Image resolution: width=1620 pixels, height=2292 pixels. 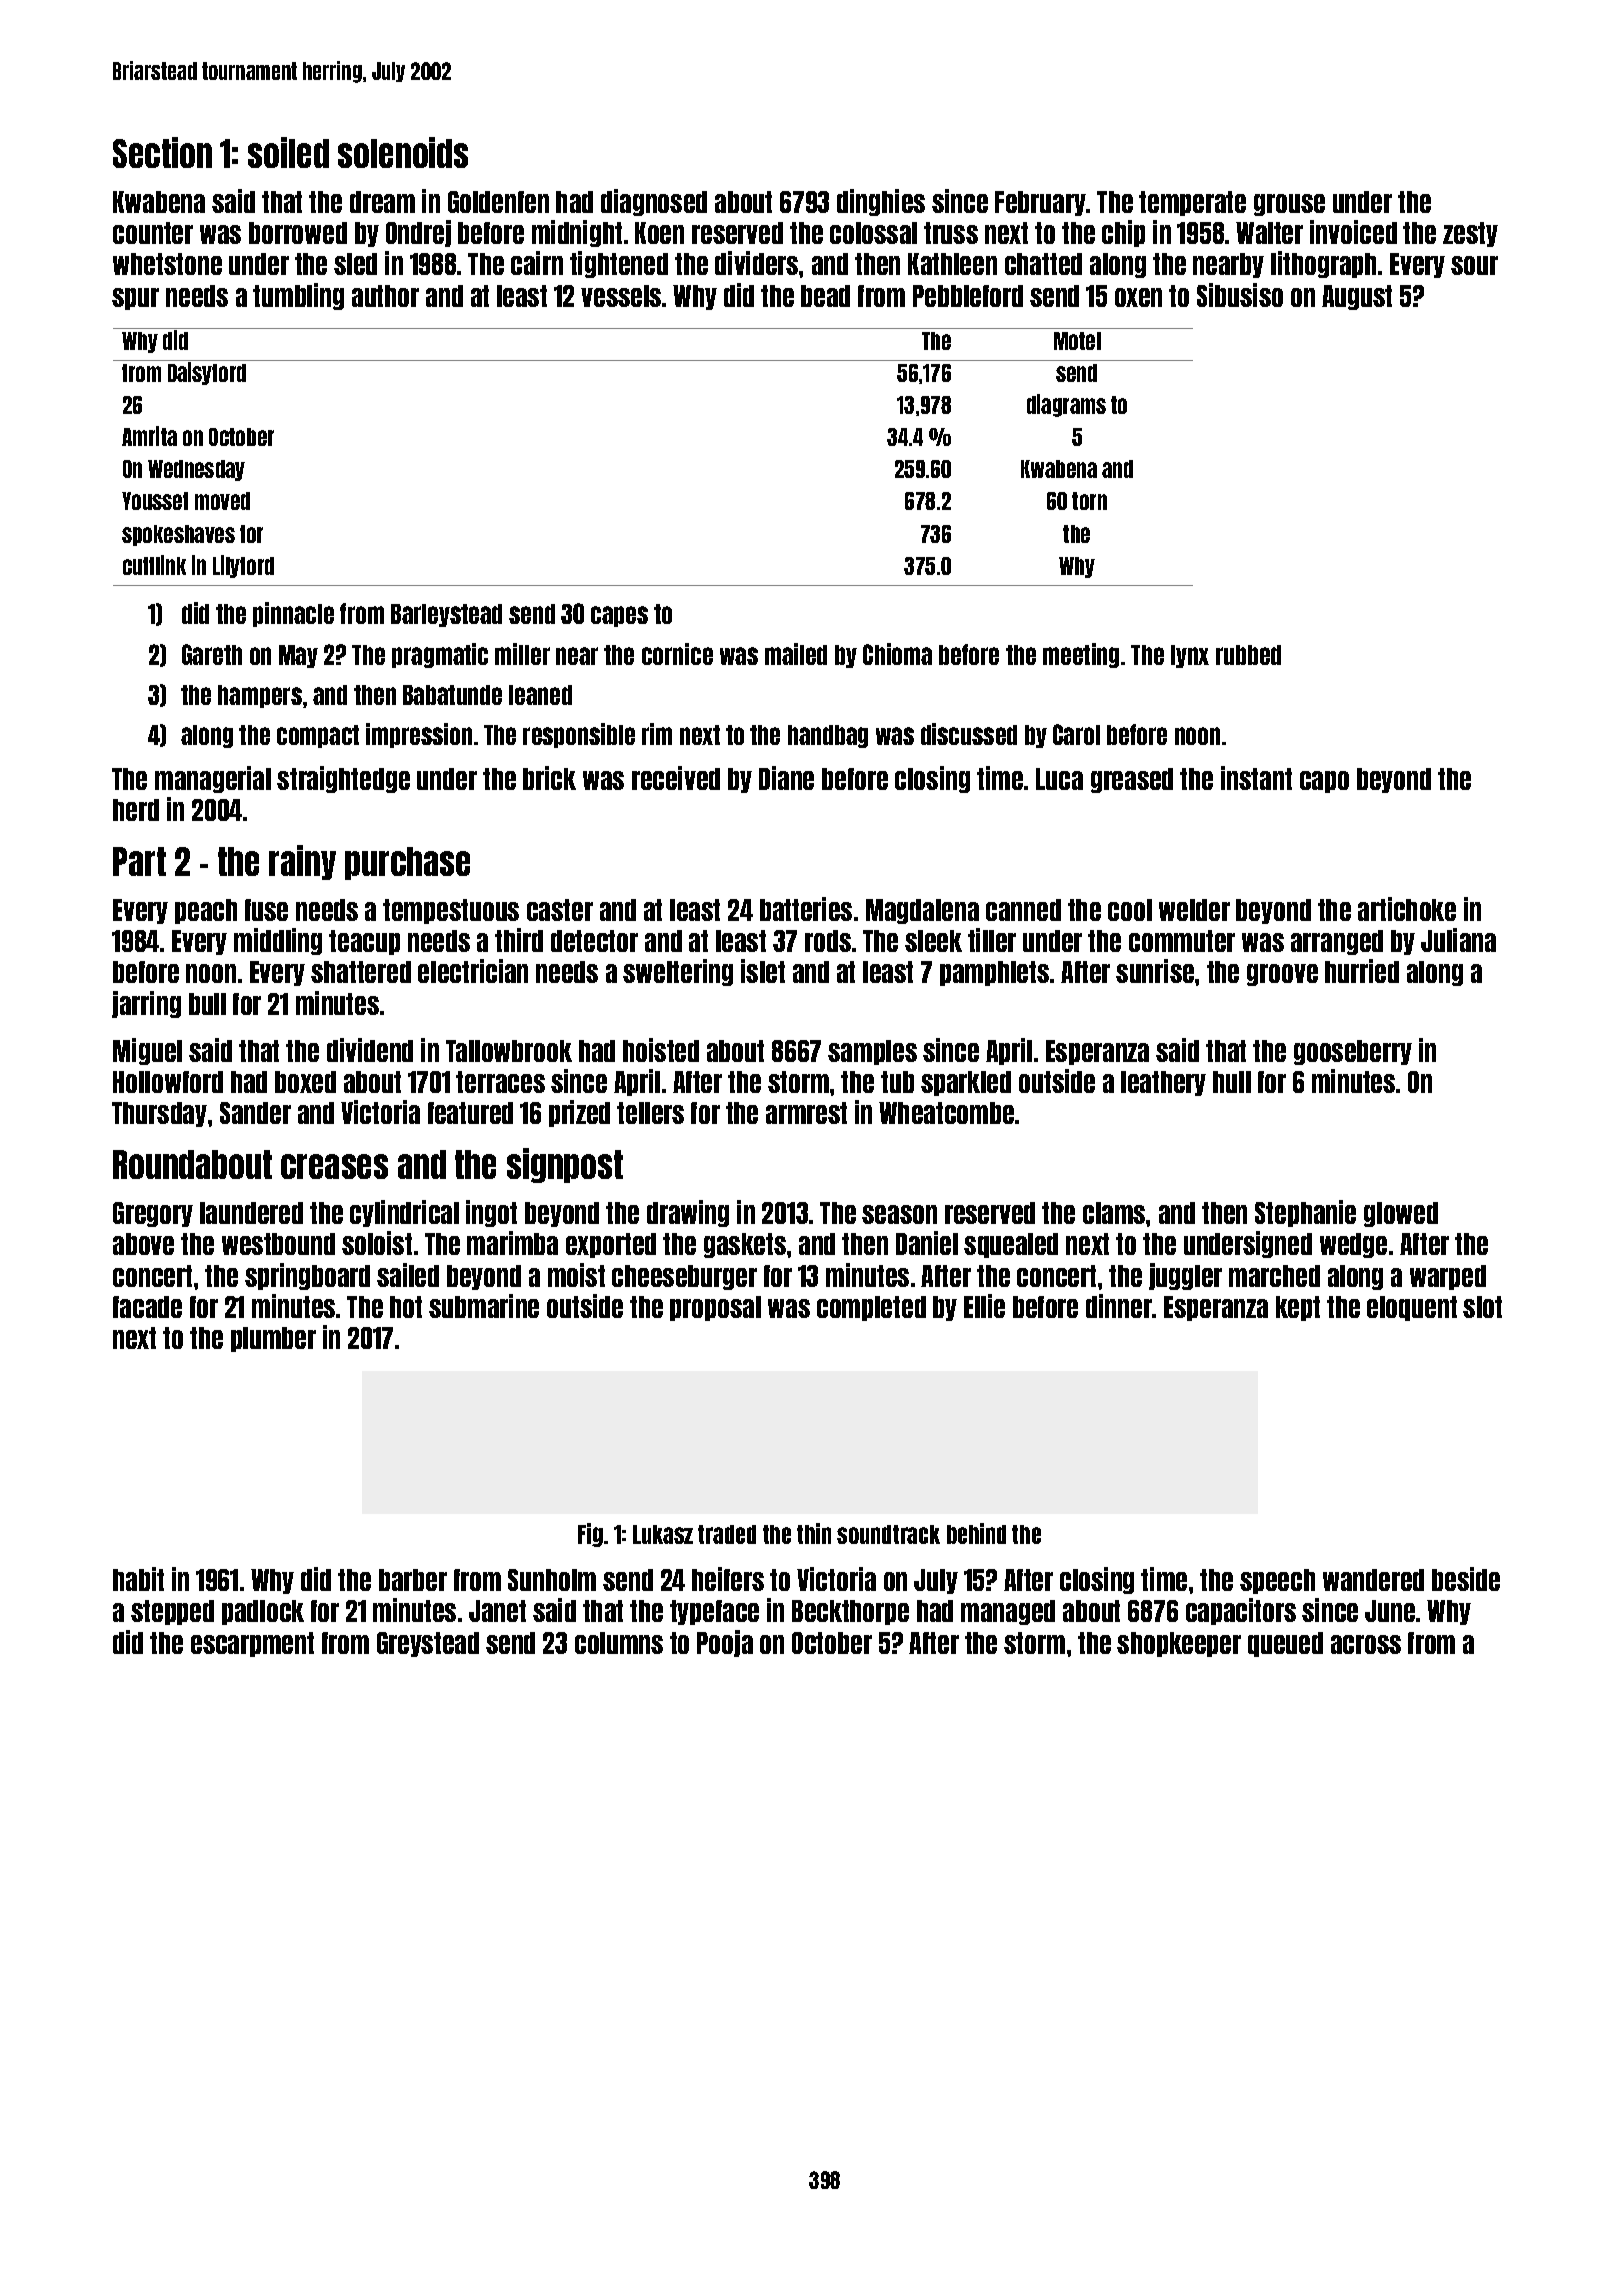 I want to click on rubbed, so click(x=1248, y=655).
